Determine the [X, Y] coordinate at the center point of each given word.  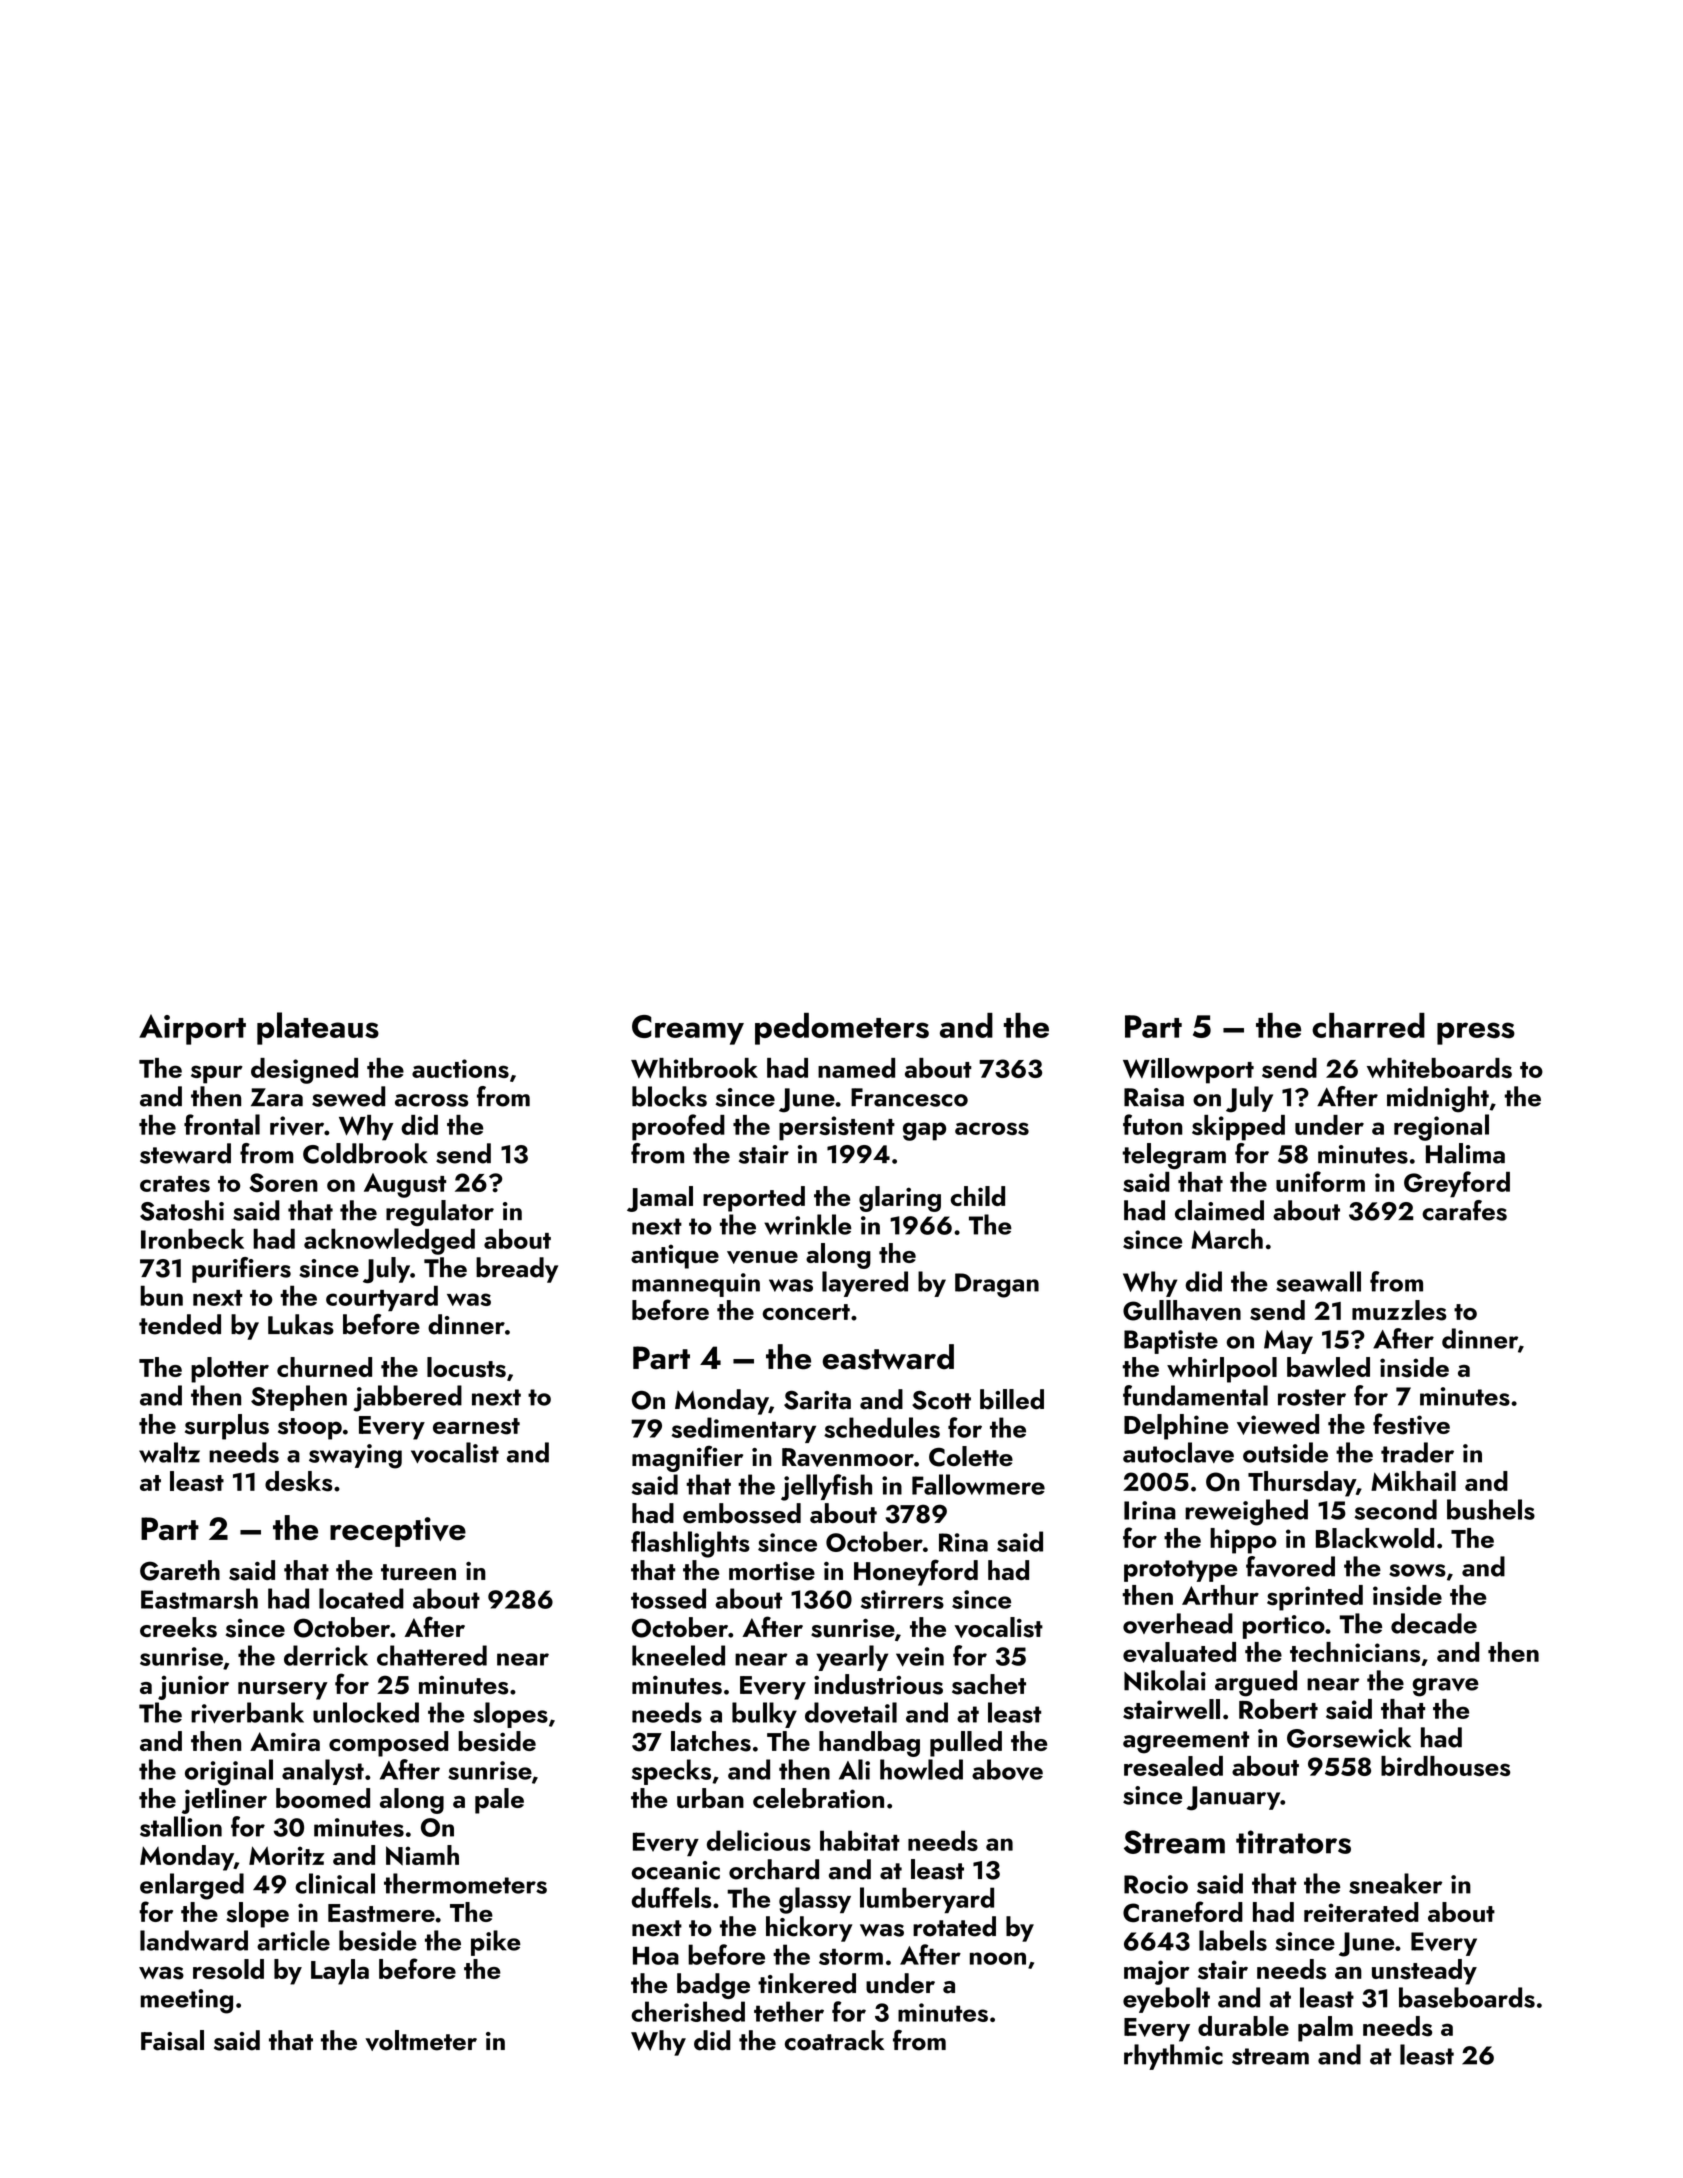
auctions [460, 1068]
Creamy [688, 1030]
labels [1233, 1940]
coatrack [834, 2040]
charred [1368, 1025]
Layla [340, 1972]
